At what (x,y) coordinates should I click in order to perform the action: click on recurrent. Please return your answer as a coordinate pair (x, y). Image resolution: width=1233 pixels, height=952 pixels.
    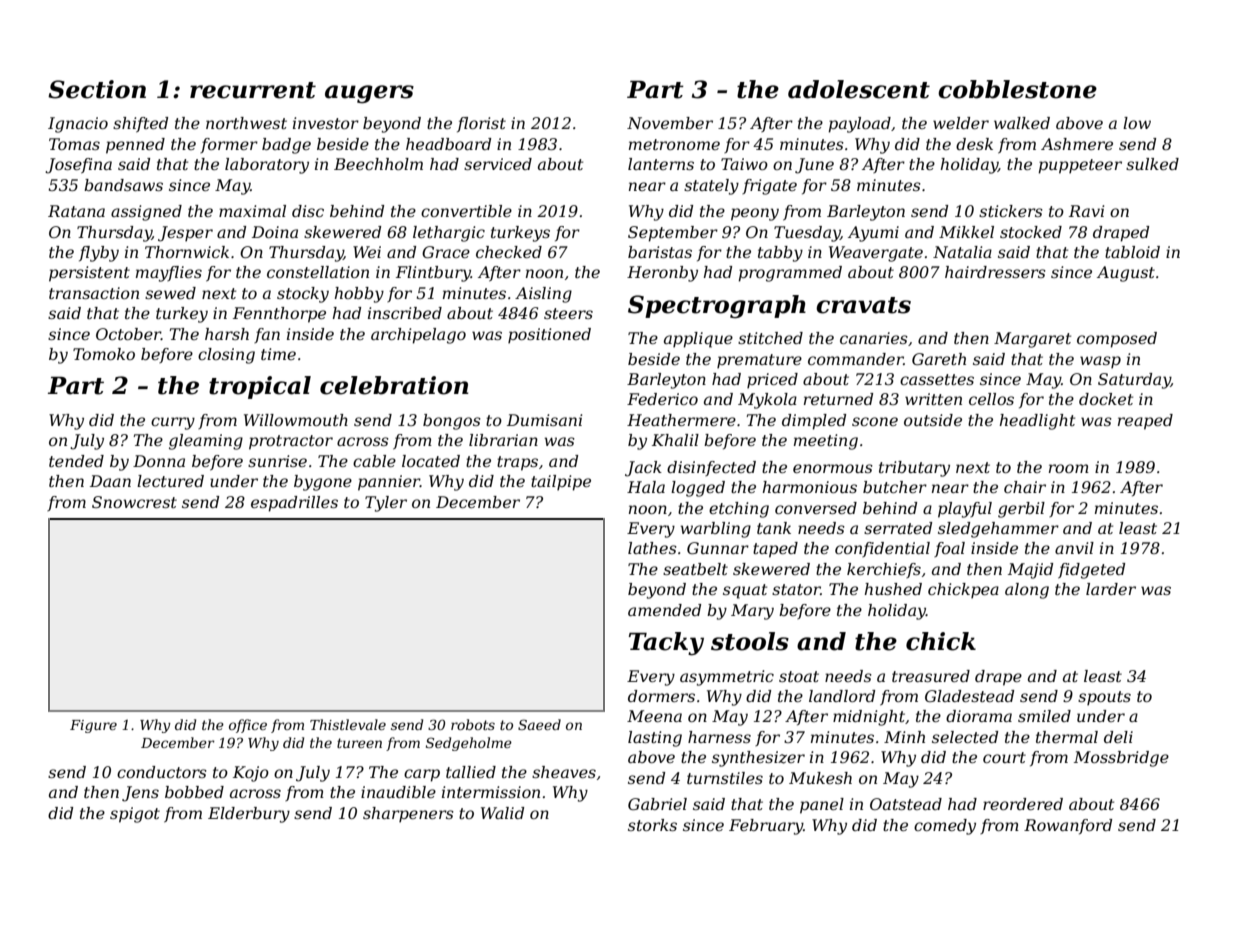
    Looking at the image, I should click on (253, 90).
